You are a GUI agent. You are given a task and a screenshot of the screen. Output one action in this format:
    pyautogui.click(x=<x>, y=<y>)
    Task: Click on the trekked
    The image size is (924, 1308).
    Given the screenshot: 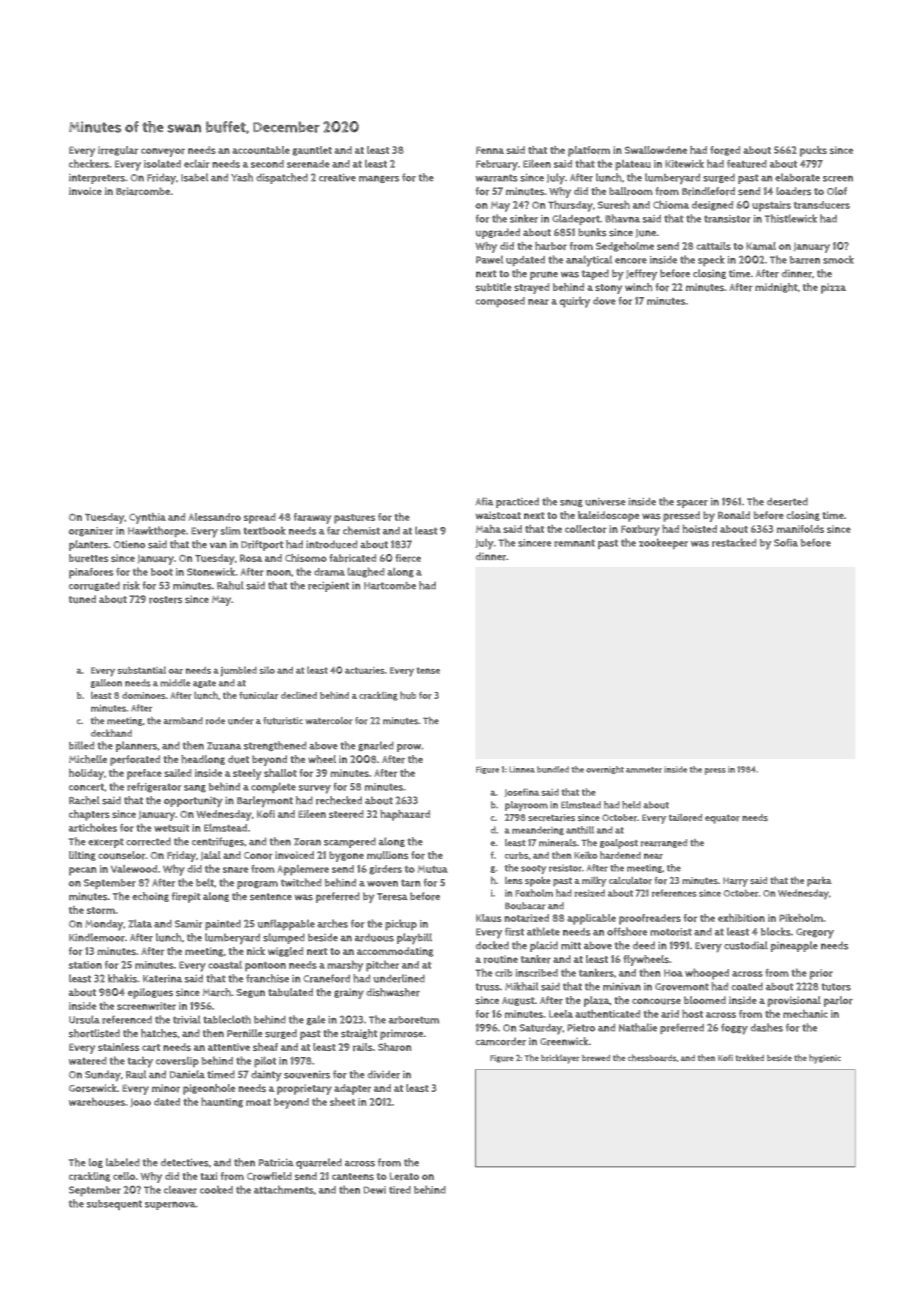 What is the action you would take?
    pyautogui.click(x=750, y=1057)
